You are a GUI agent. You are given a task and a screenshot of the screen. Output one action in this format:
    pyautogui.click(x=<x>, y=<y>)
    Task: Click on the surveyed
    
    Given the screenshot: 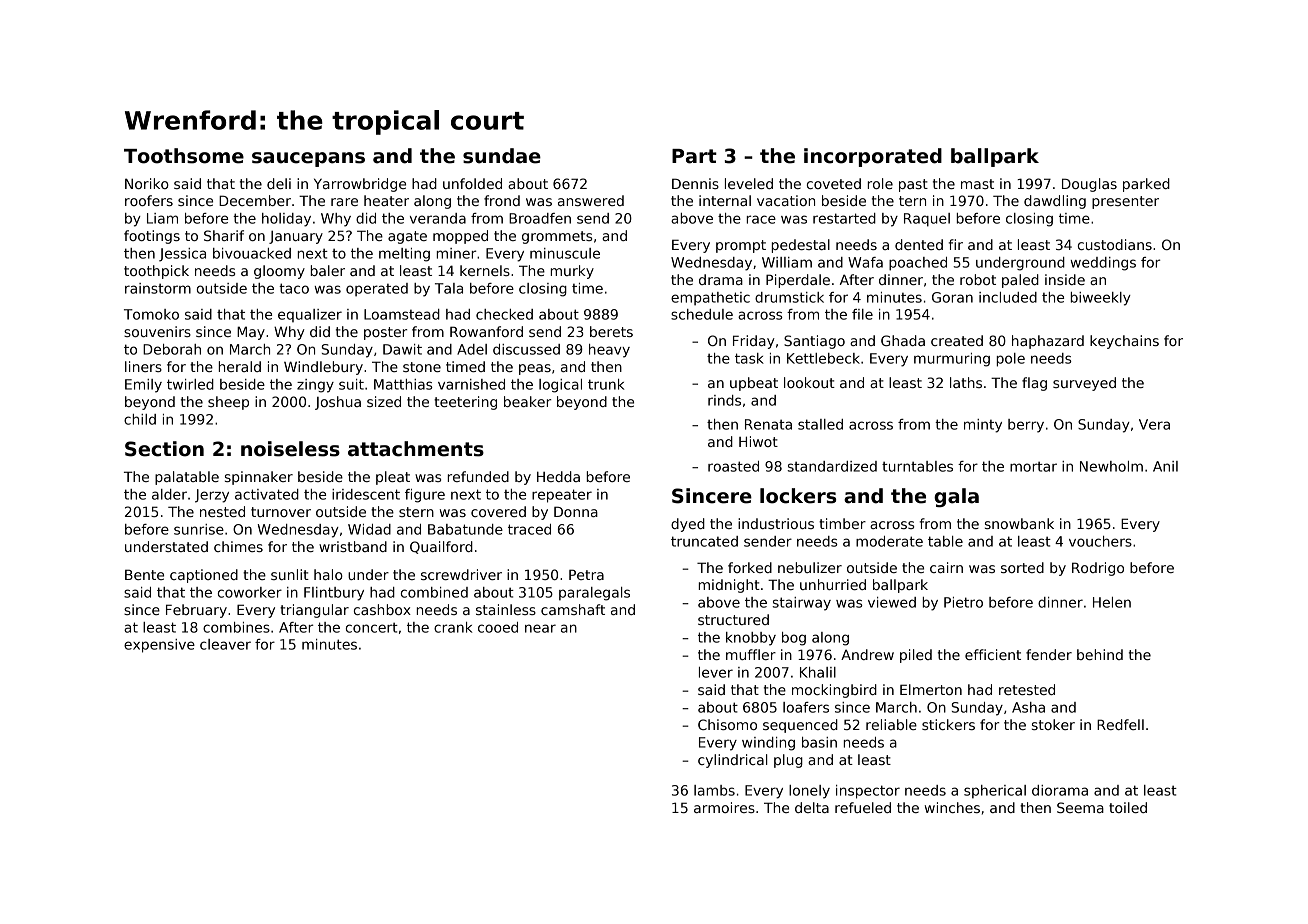 What is the action you would take?
    pyautogui.click(x=1084, y=384)
